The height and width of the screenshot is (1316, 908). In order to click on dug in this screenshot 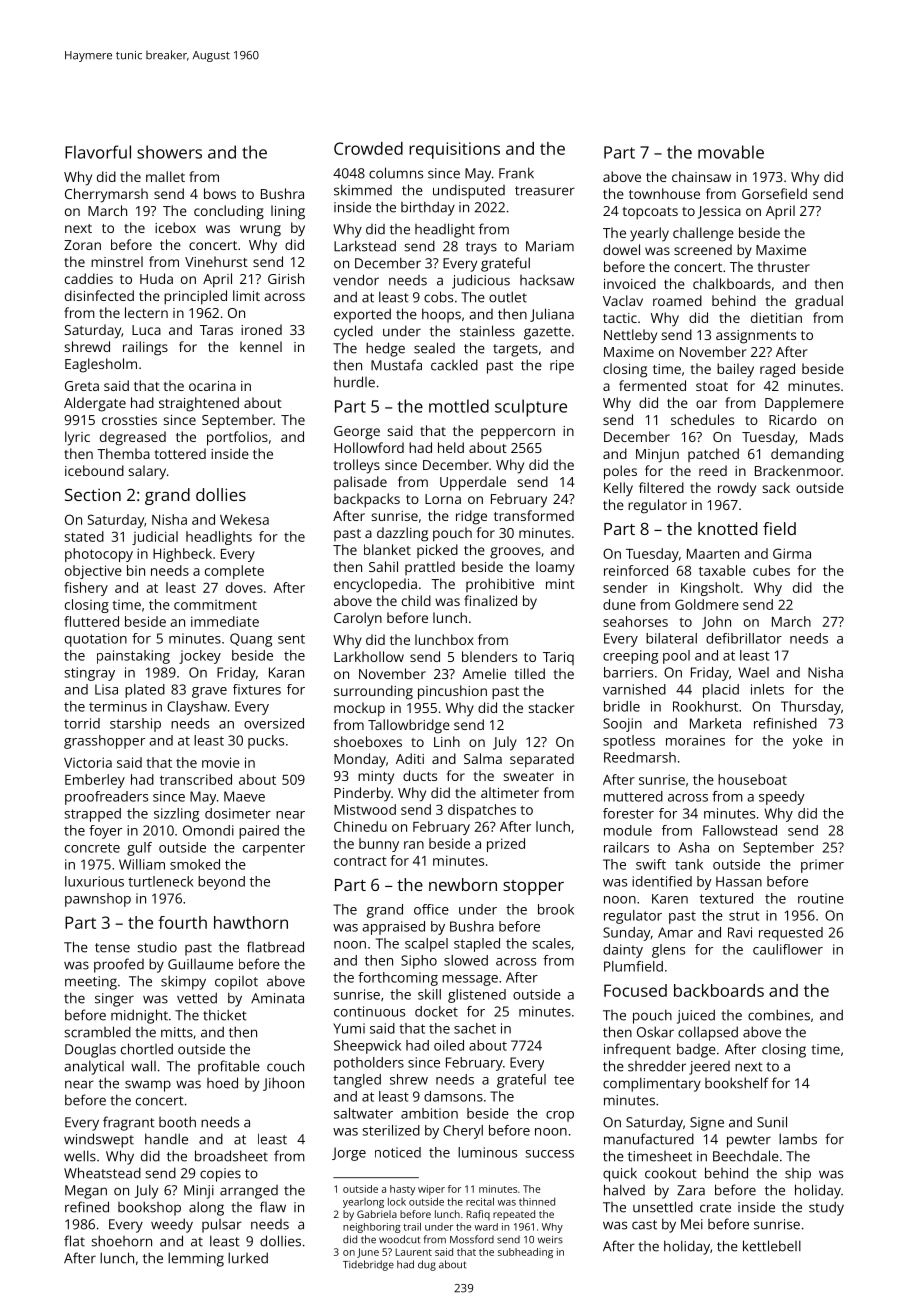, I will do `click(427, 1265)`.
